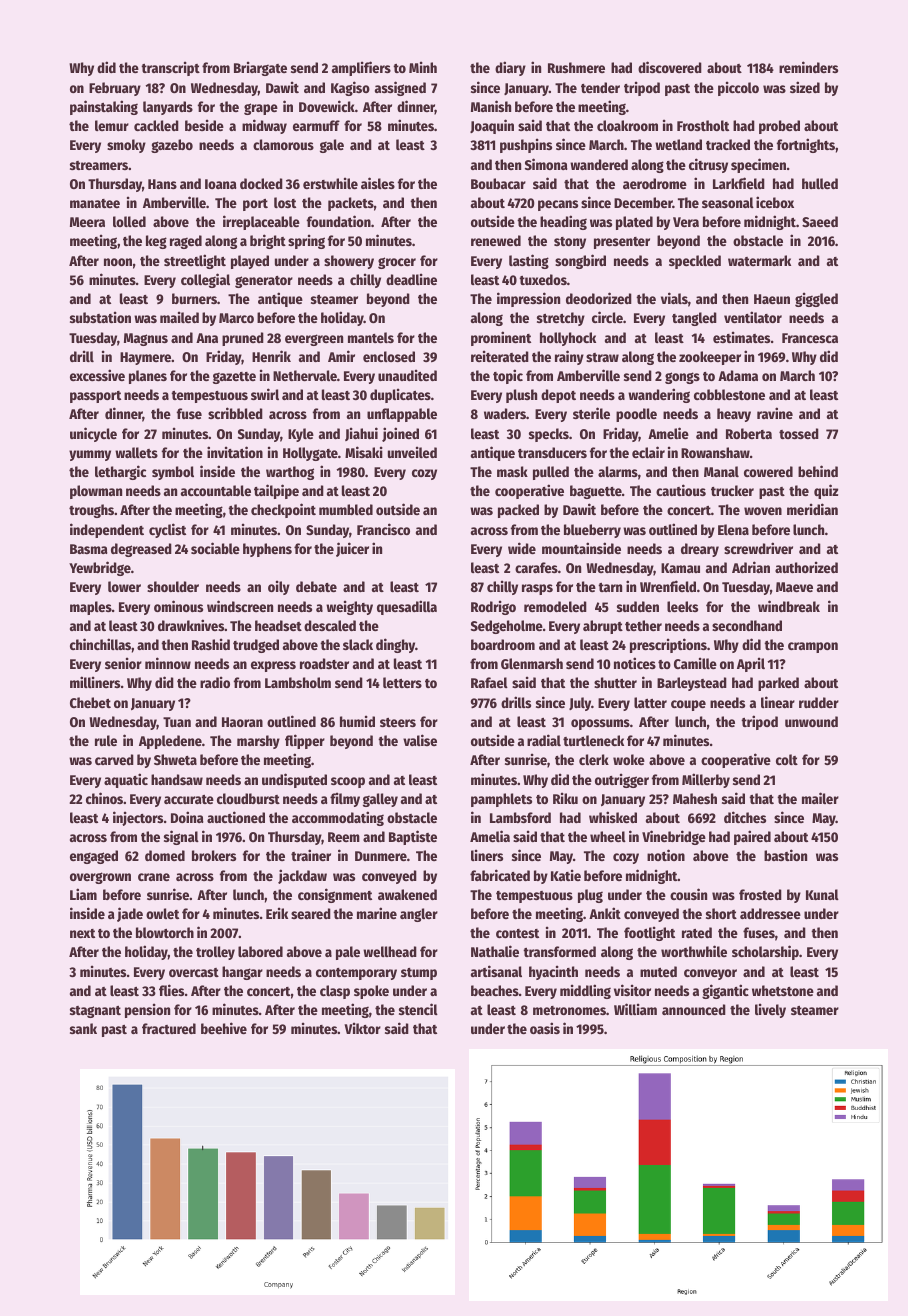 Image resolution: width=908 pixels, height=1316 pixels. I want to click on midway, so click(264, 126).
